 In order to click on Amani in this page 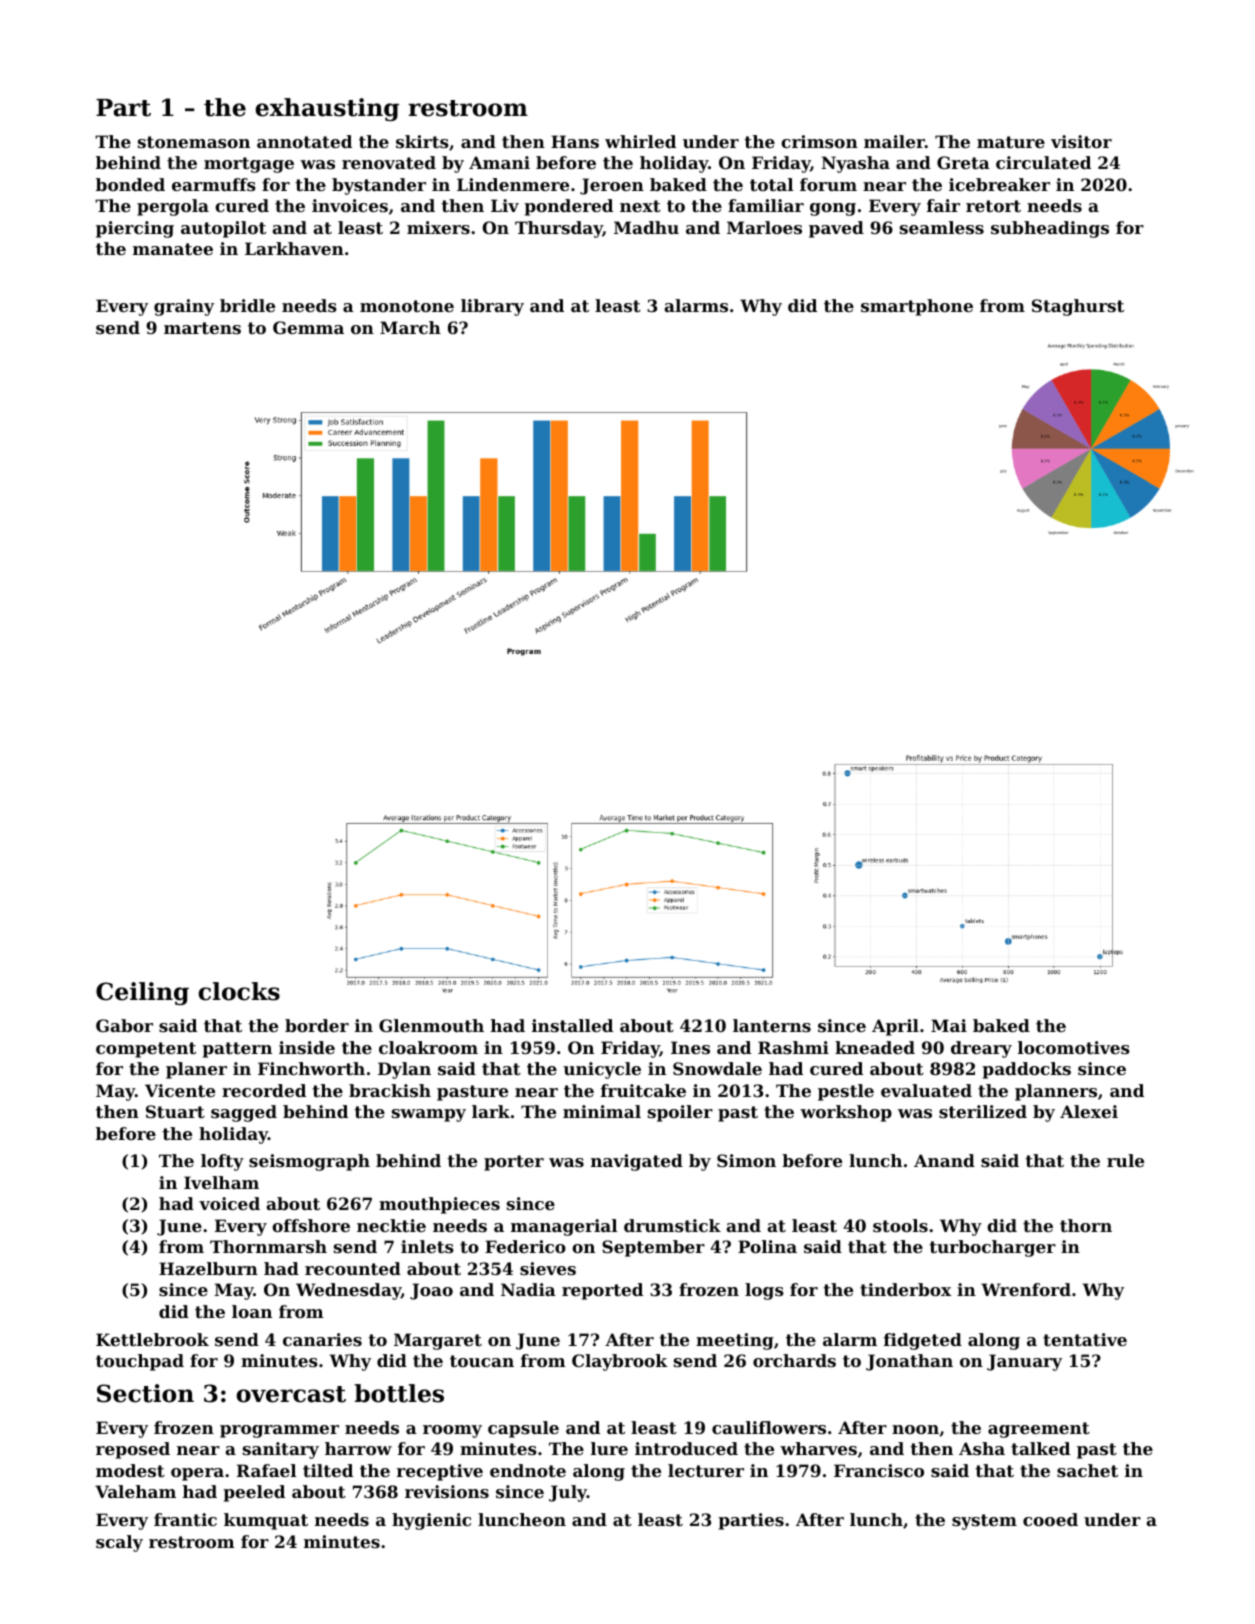, I will do `click(499, 162)`.
